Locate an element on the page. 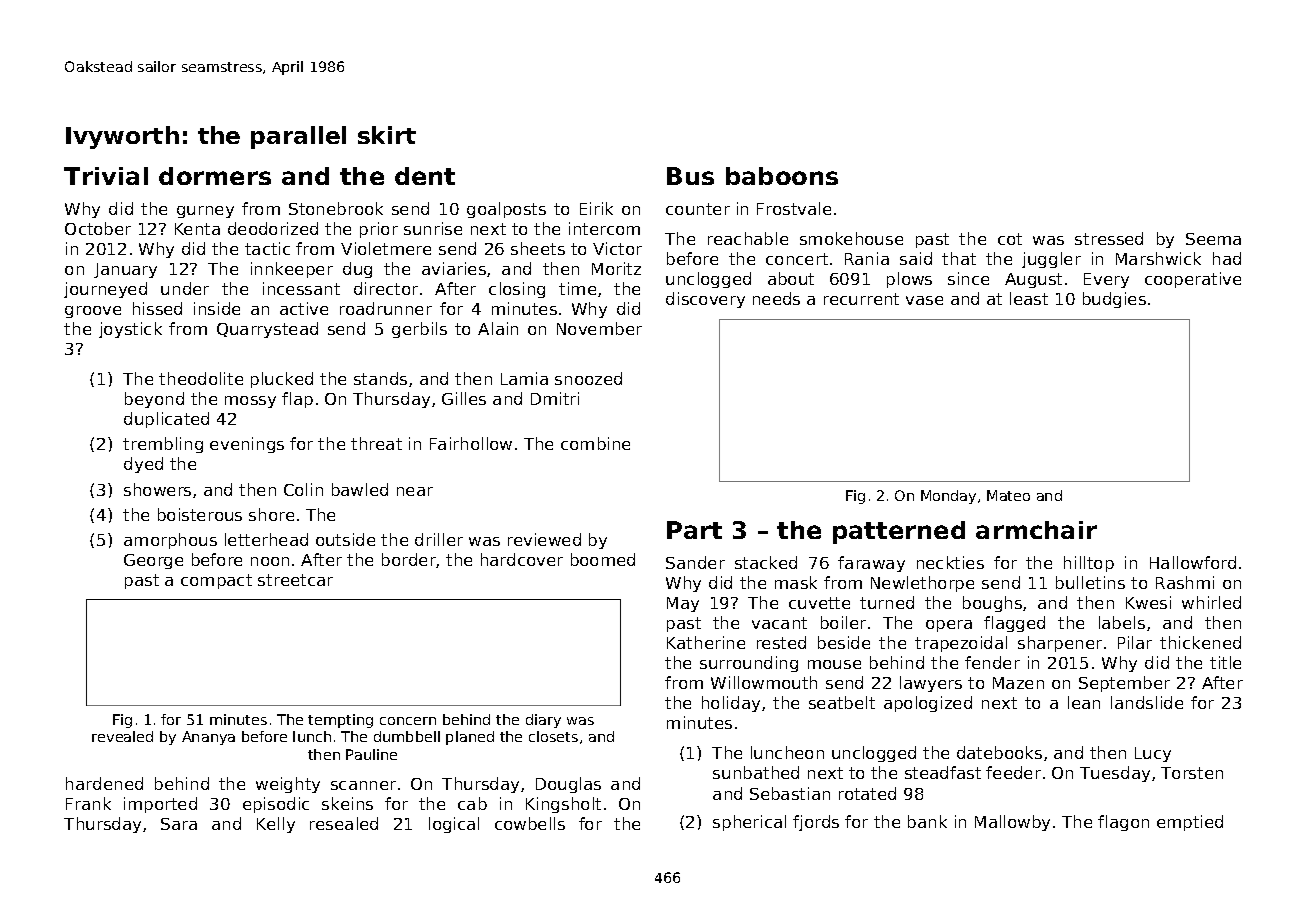 The width and height of the page is (1308, 924). Kenta is located at coordinates (197, 229).
